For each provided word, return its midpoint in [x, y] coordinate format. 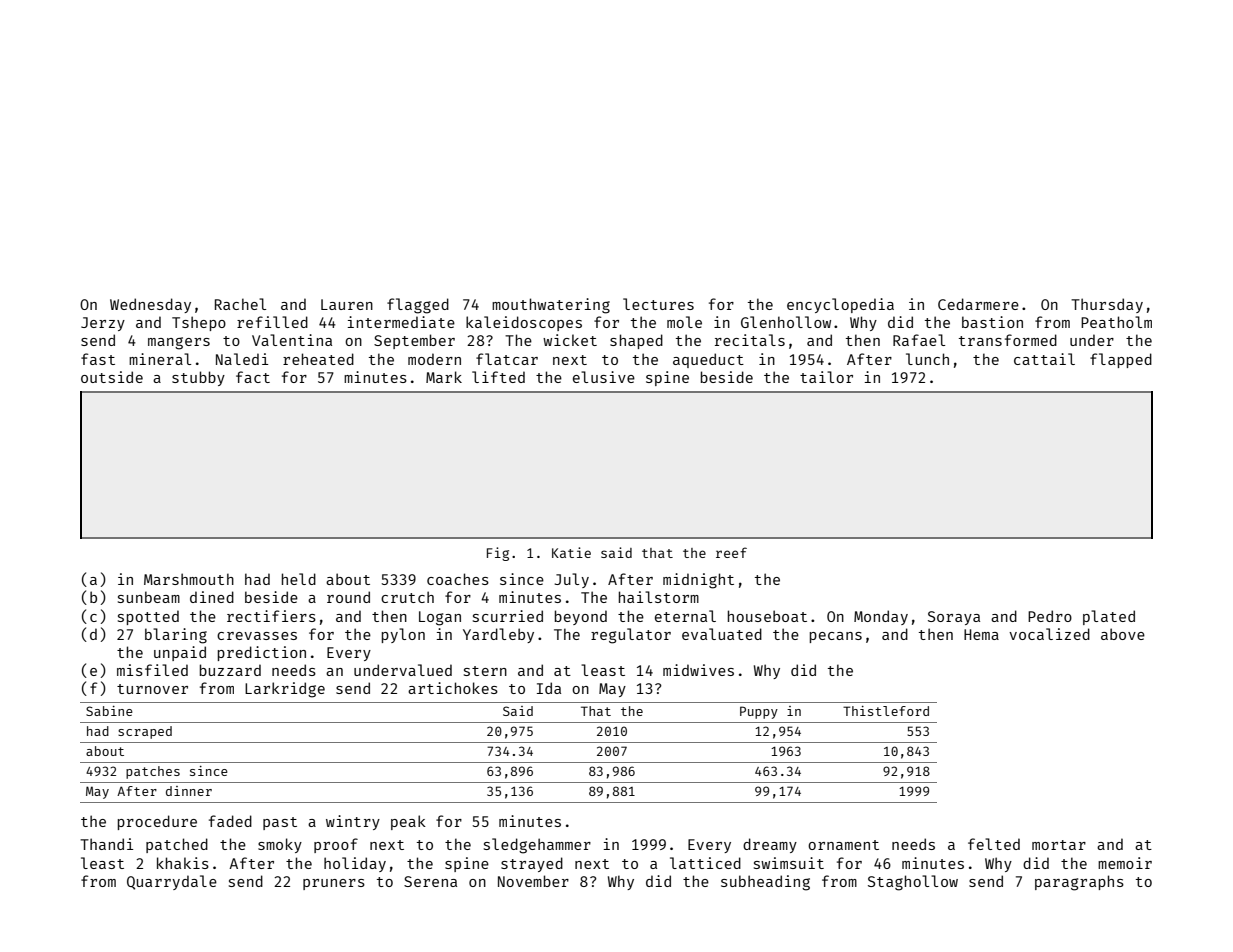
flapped [1121, 360]
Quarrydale [172, 882]
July [571, 580]
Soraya [954, 618]
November [533, 881]
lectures [658, 304]
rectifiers [271, 616]
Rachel [240, 304]
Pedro [1050, 616]
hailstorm [659, 597]
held [299, 579]
